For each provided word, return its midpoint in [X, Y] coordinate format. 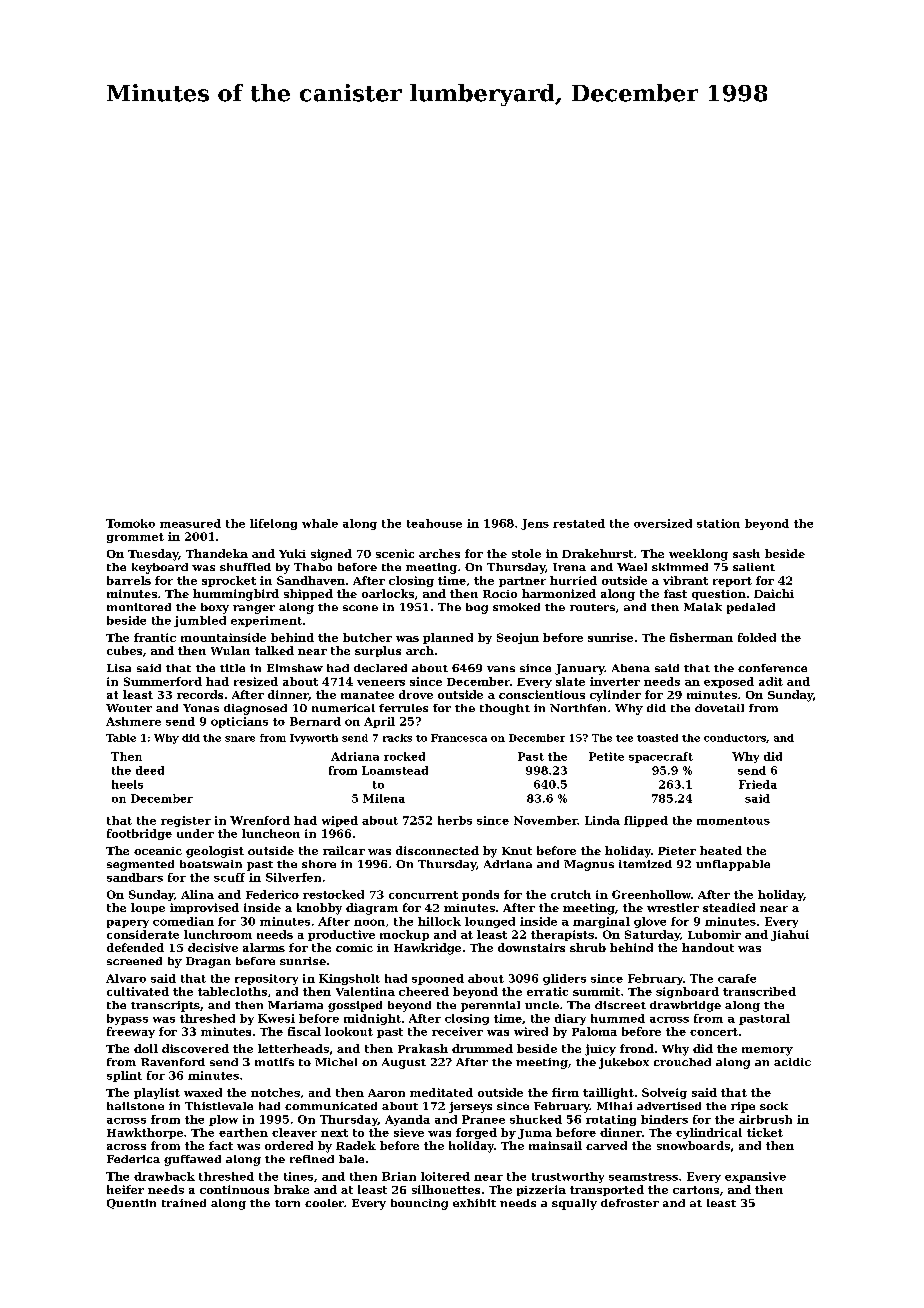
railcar [344, 850]
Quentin [131, 1204]
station [718, 523]
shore [319, 864]
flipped [646, 821]
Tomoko [130, 523]
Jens [535, 524]
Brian [399, 1176]
